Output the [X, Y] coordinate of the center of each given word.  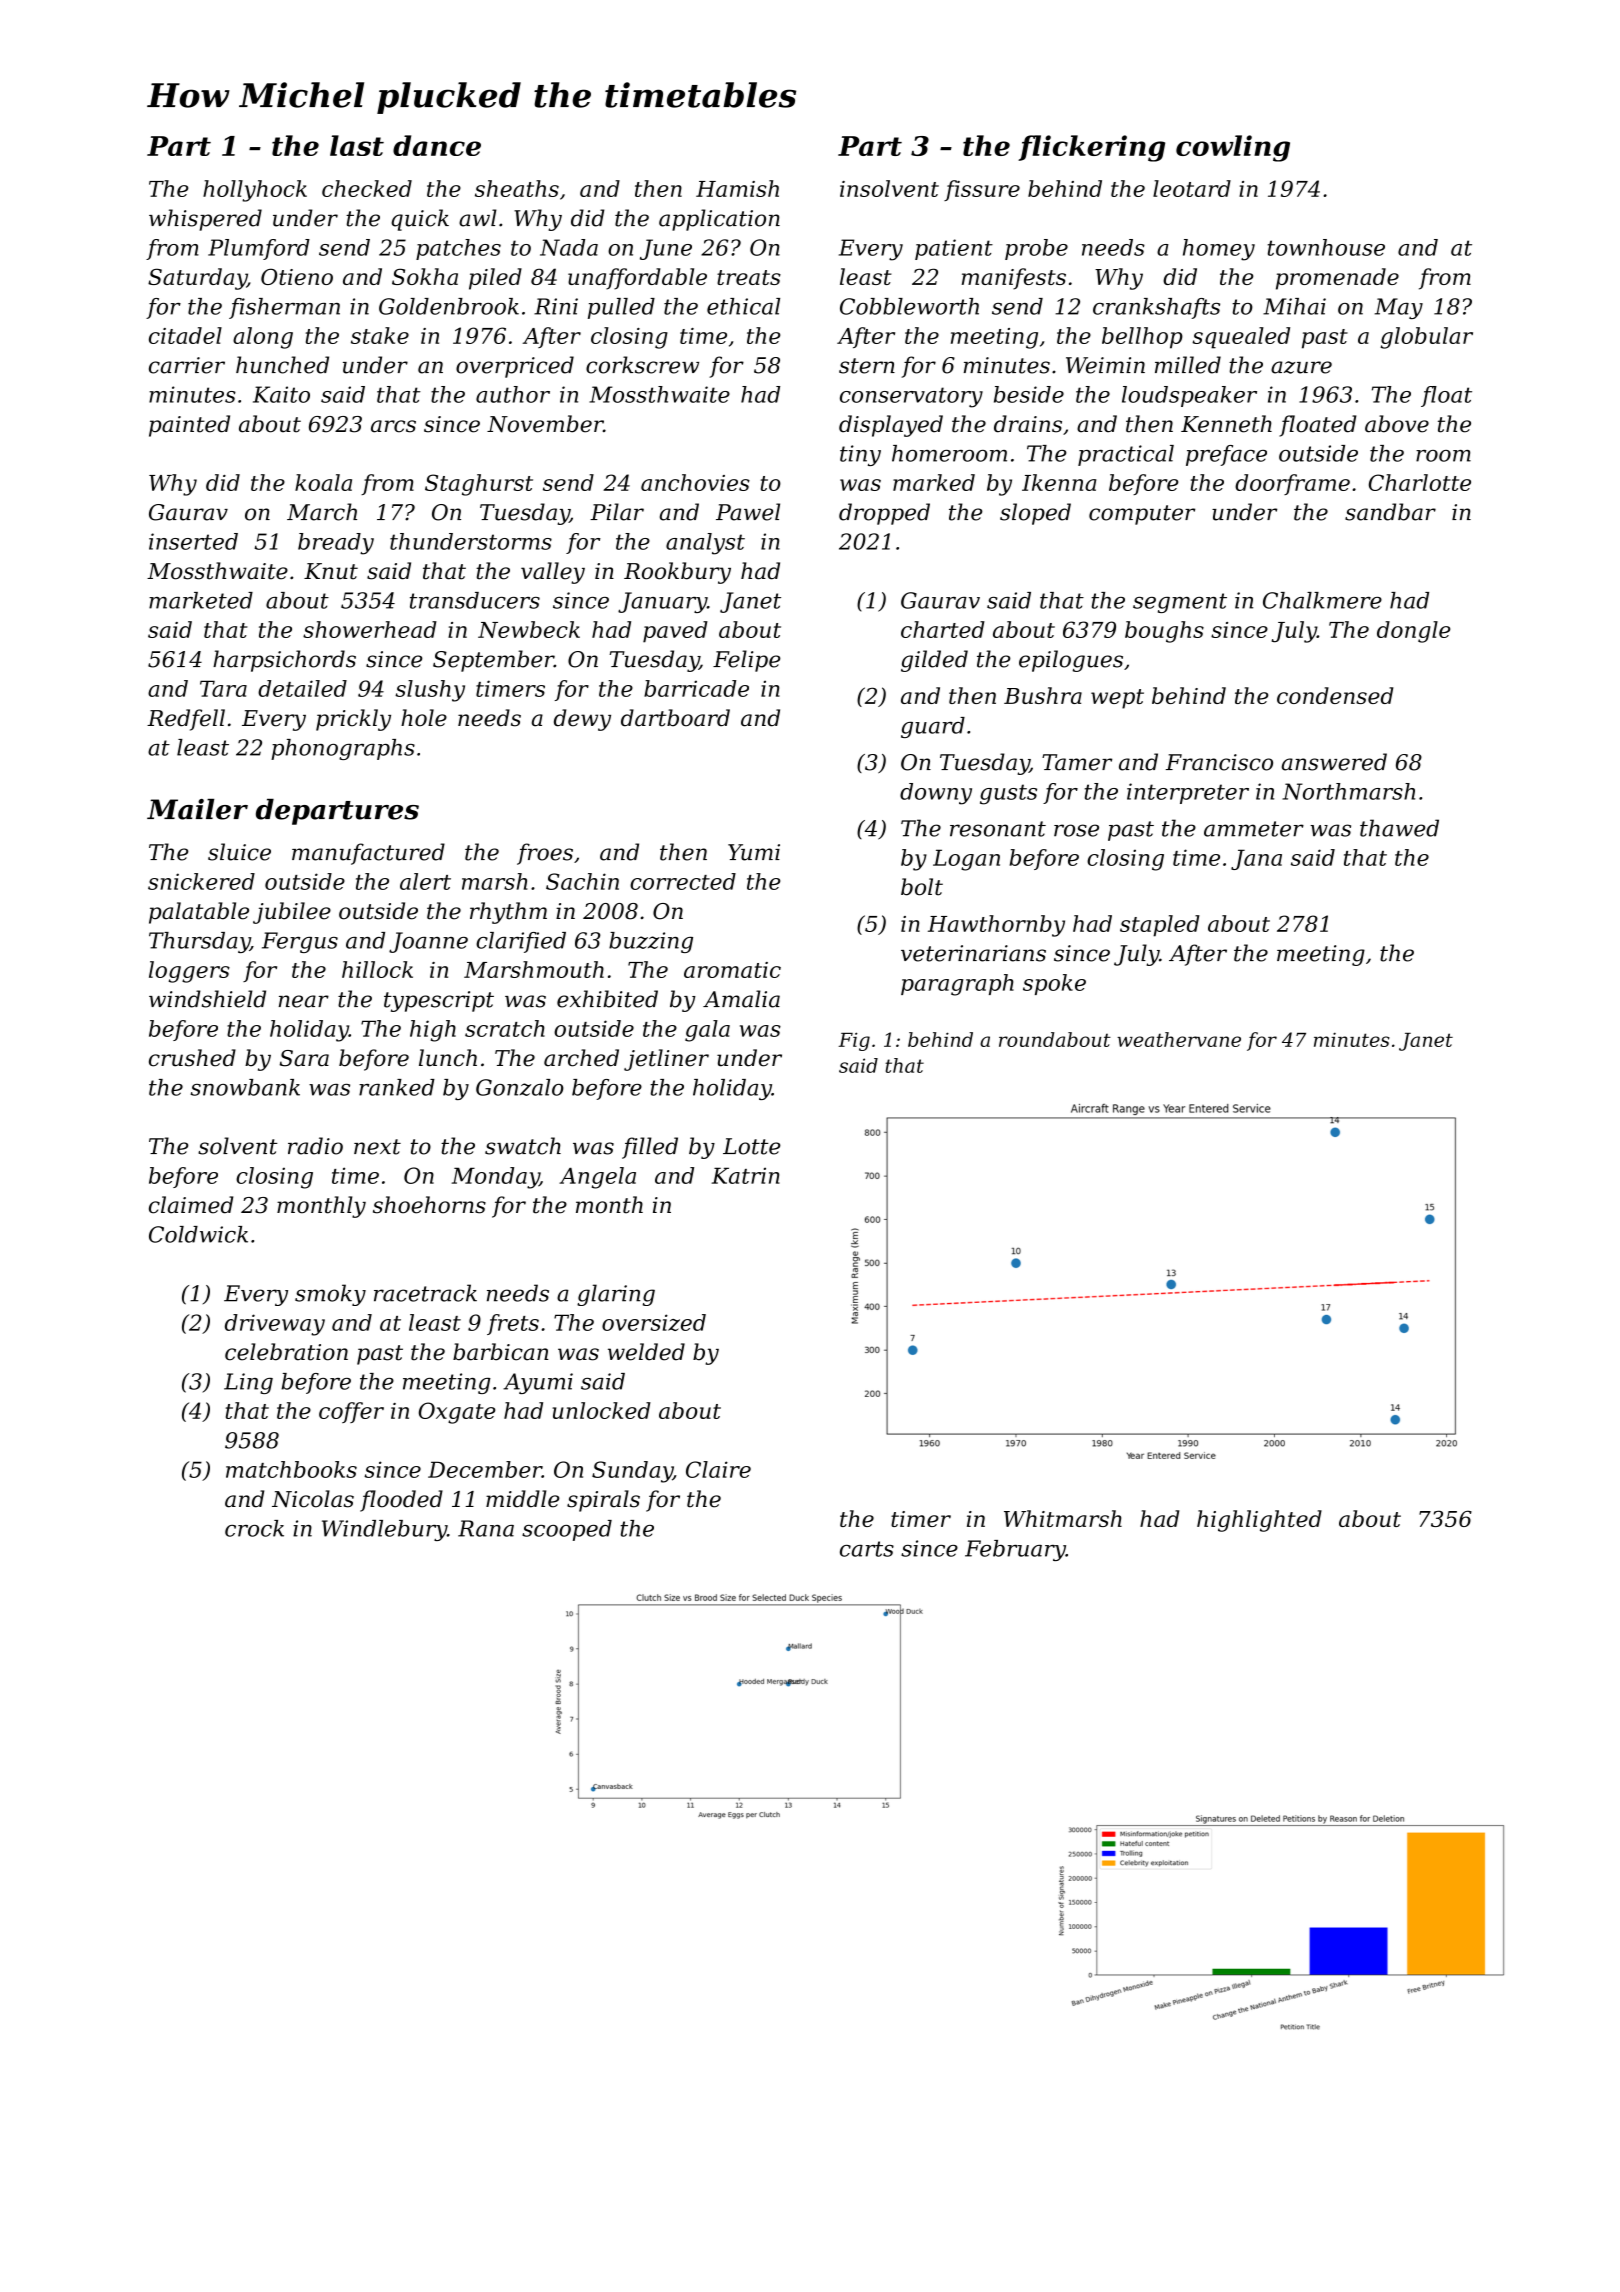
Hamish [737, 188]
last [357, 145]
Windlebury [384, 1530]
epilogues [1071, 661]
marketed [201, 600]
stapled [1160, 926]
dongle [1413, 632]
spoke [1054, 984]
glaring [616, 1295]
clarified [521, 942]
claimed [191, 1205]
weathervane [1179, 1039]
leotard [1192, 188]
